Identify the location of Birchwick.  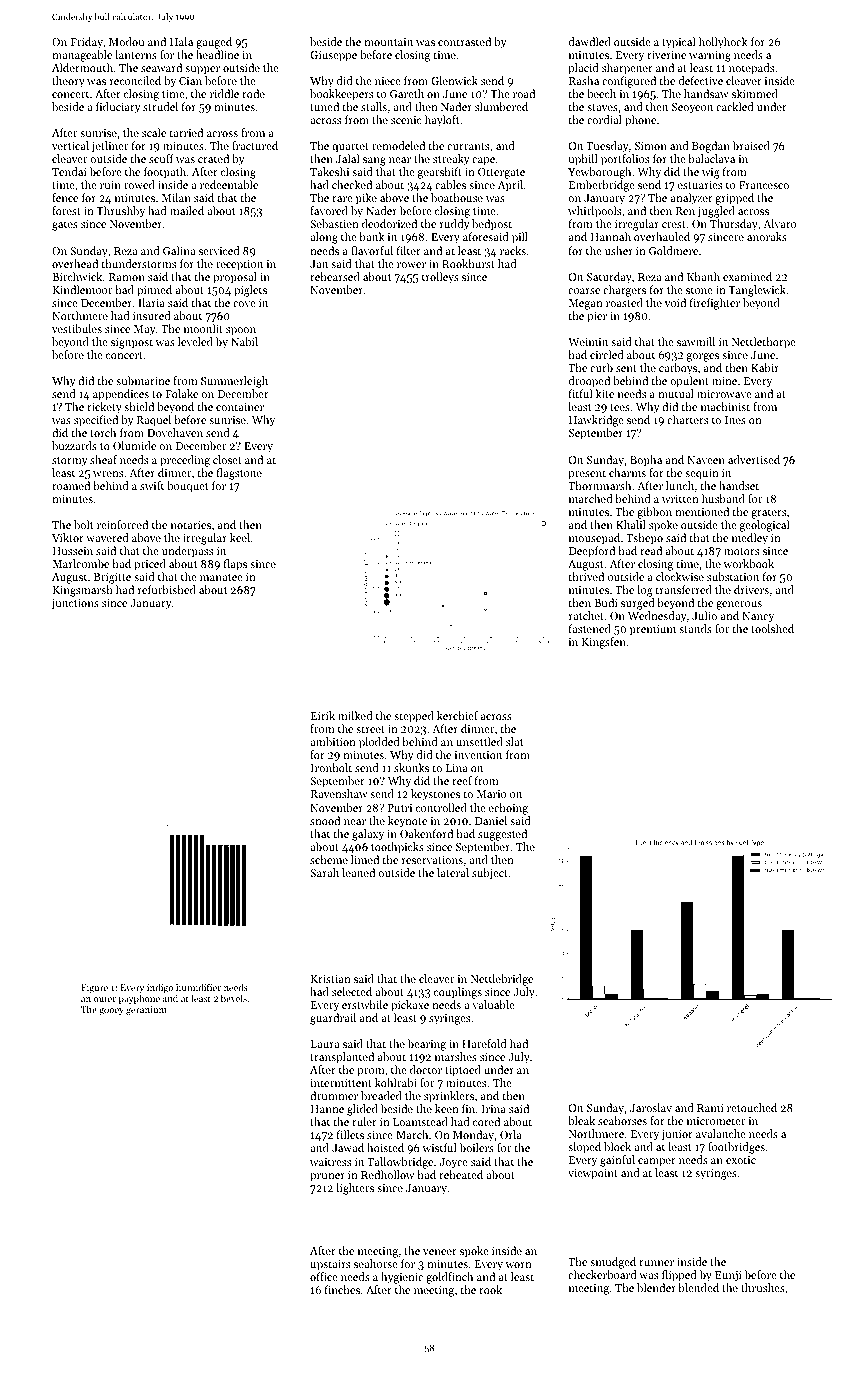
(77, 276).
